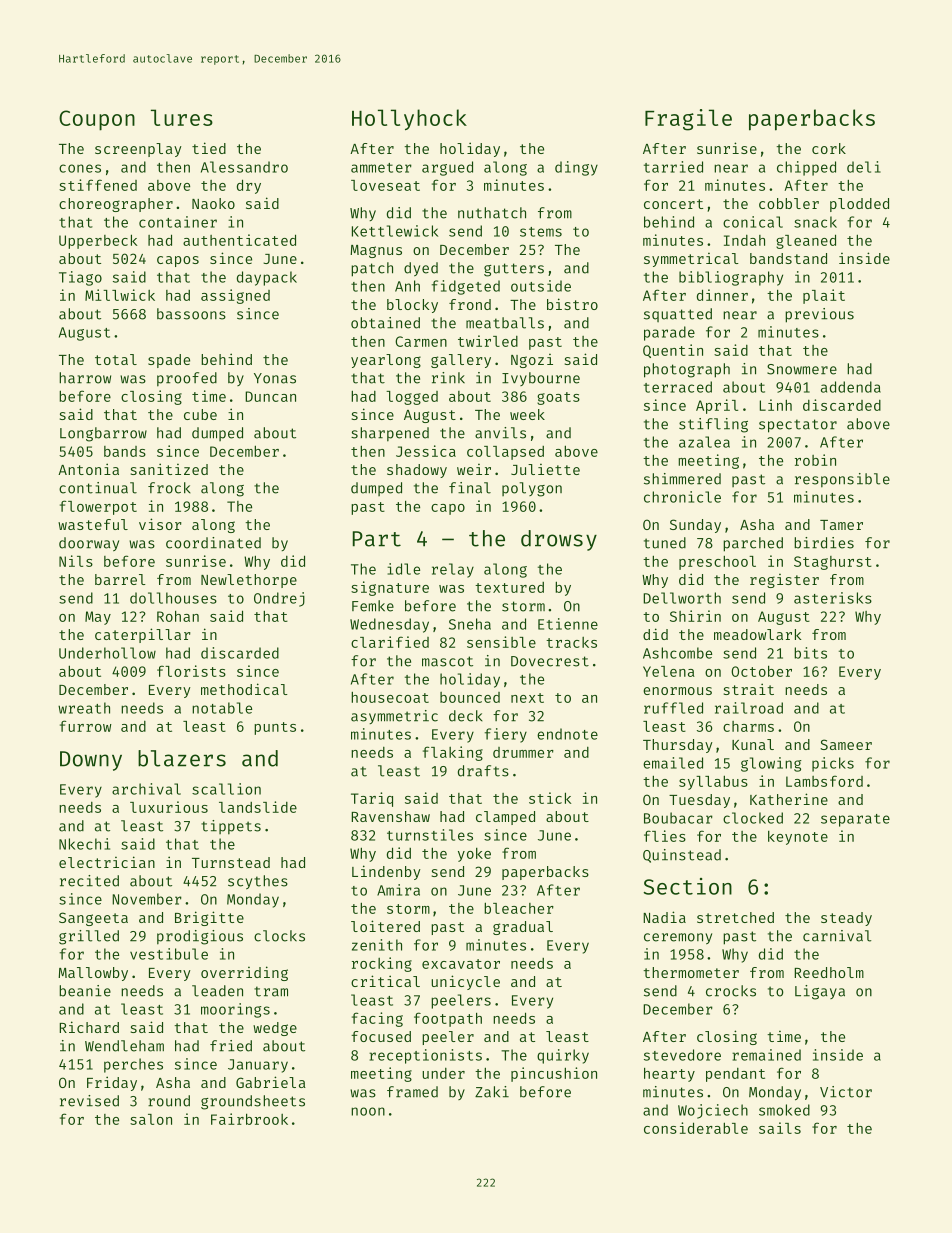  Describe the element at coordinates (244, 167) in the page. I see `Alessandro` at that location.
